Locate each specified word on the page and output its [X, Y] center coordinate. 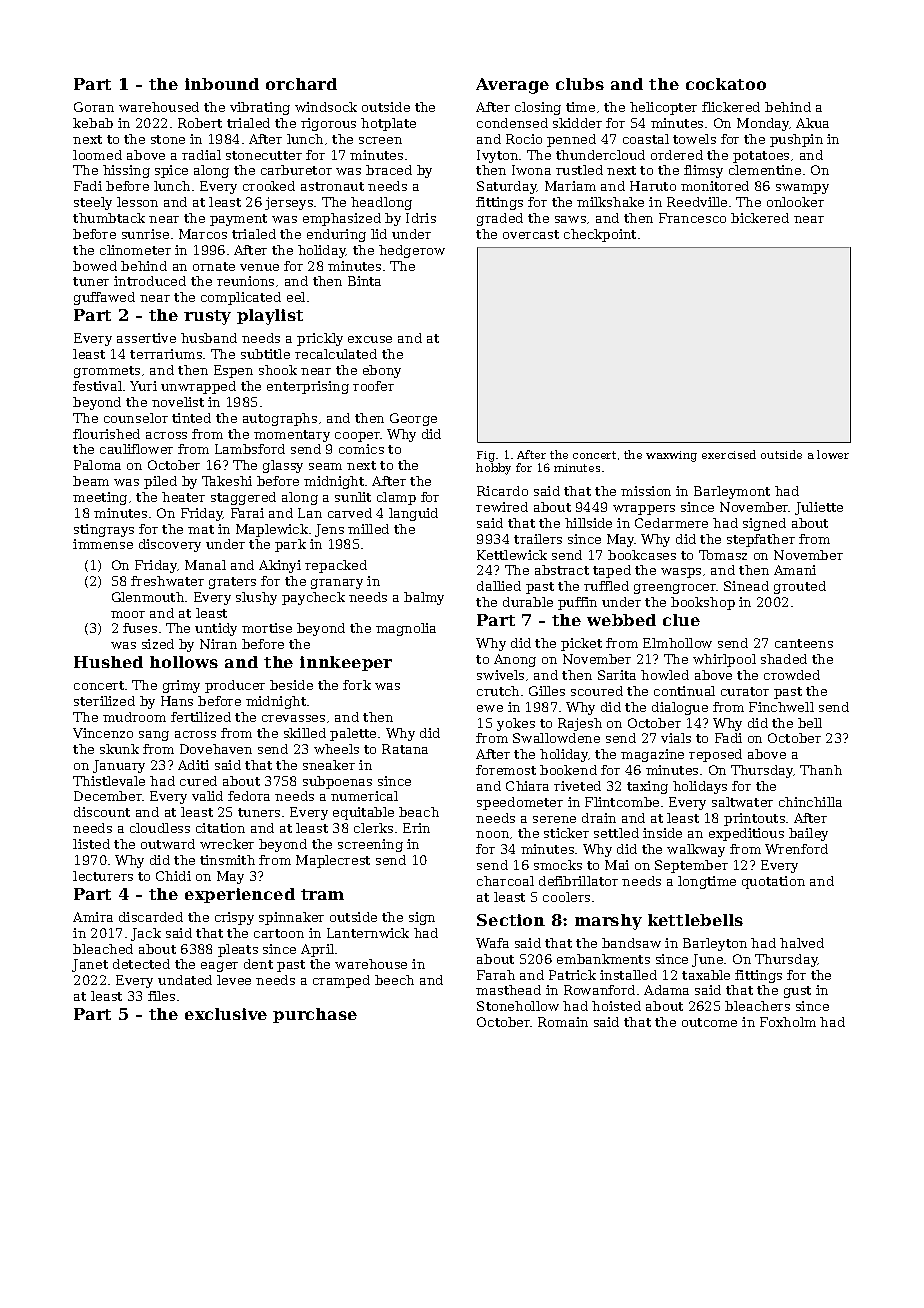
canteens [804, 643]
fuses [140, 628]
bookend [568, 770]
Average [512, 86]
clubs [580, 84]
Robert [200, 123]
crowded [792, 675]
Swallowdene [556, 738]
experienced [240, 895]
